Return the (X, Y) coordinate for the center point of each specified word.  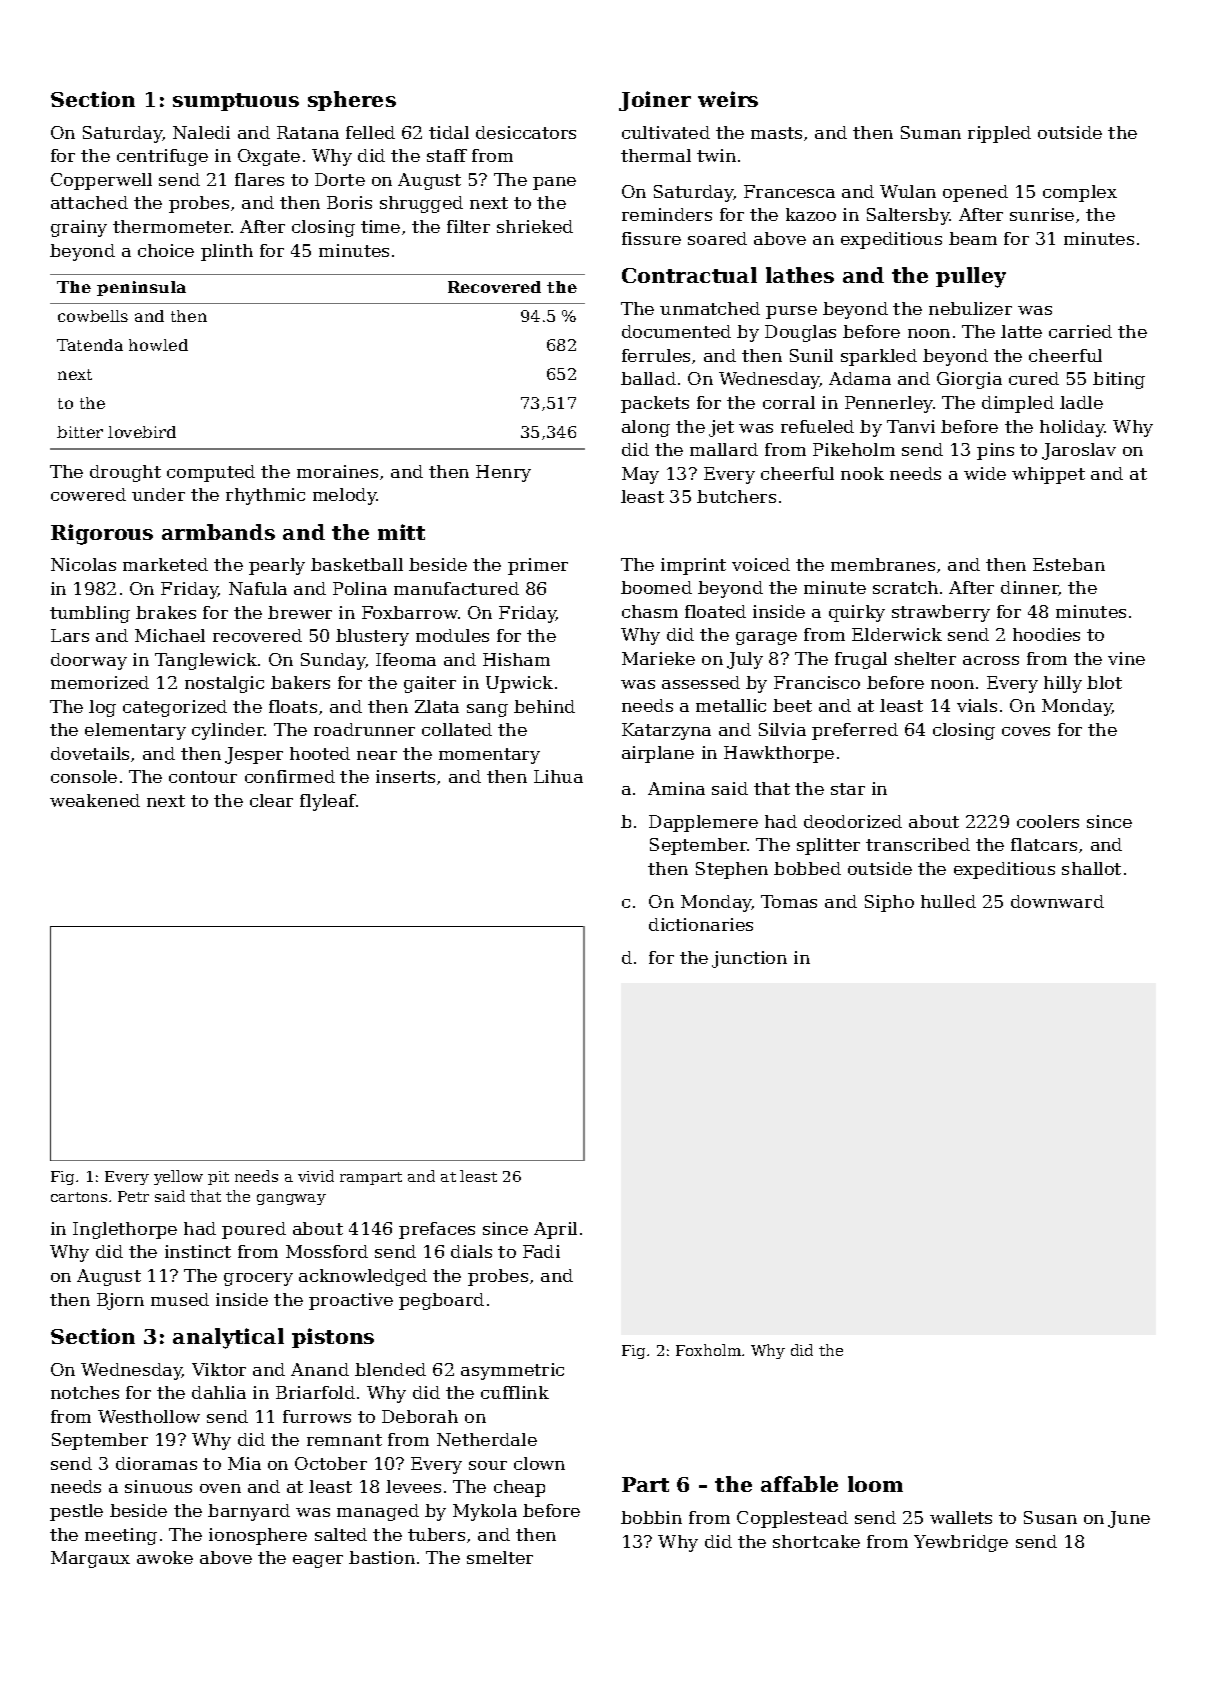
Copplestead (792, 1519)
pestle (76, 1512)
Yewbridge (961, 1543)
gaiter (430, 684)
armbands (218, 532)
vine (1126, 658)
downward (1057, 901)
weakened (95, 800)
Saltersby (908, 216)
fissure (651, 238)
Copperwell (101, 181)
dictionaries (701, 924)
